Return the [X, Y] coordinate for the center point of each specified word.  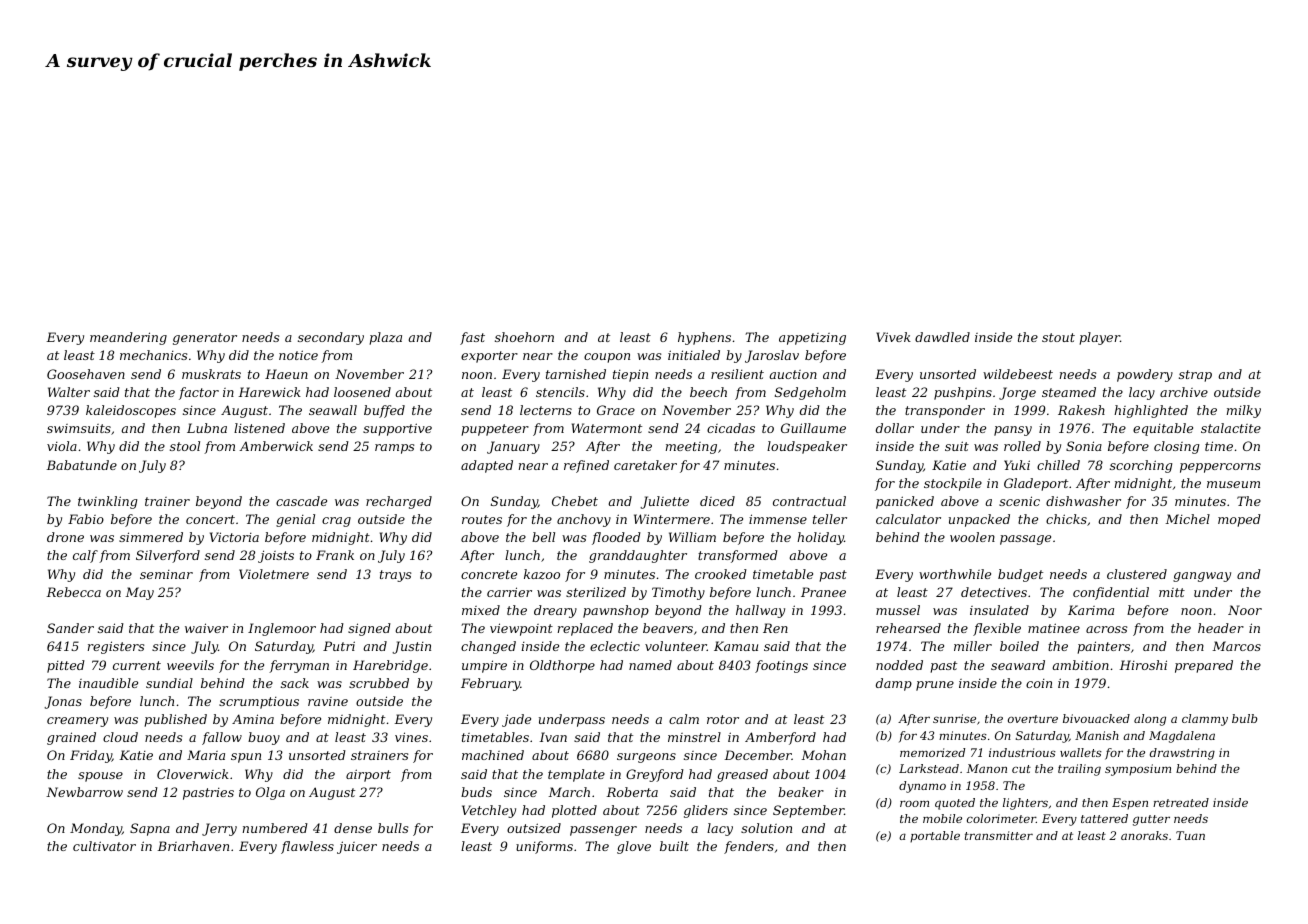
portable [935, 837]
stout [1058, 337]
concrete [489, 574]
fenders [749, 847]
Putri [339, 646]
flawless [307, 847]
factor [199, 393]
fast [472, 338]
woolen [972, 537]
